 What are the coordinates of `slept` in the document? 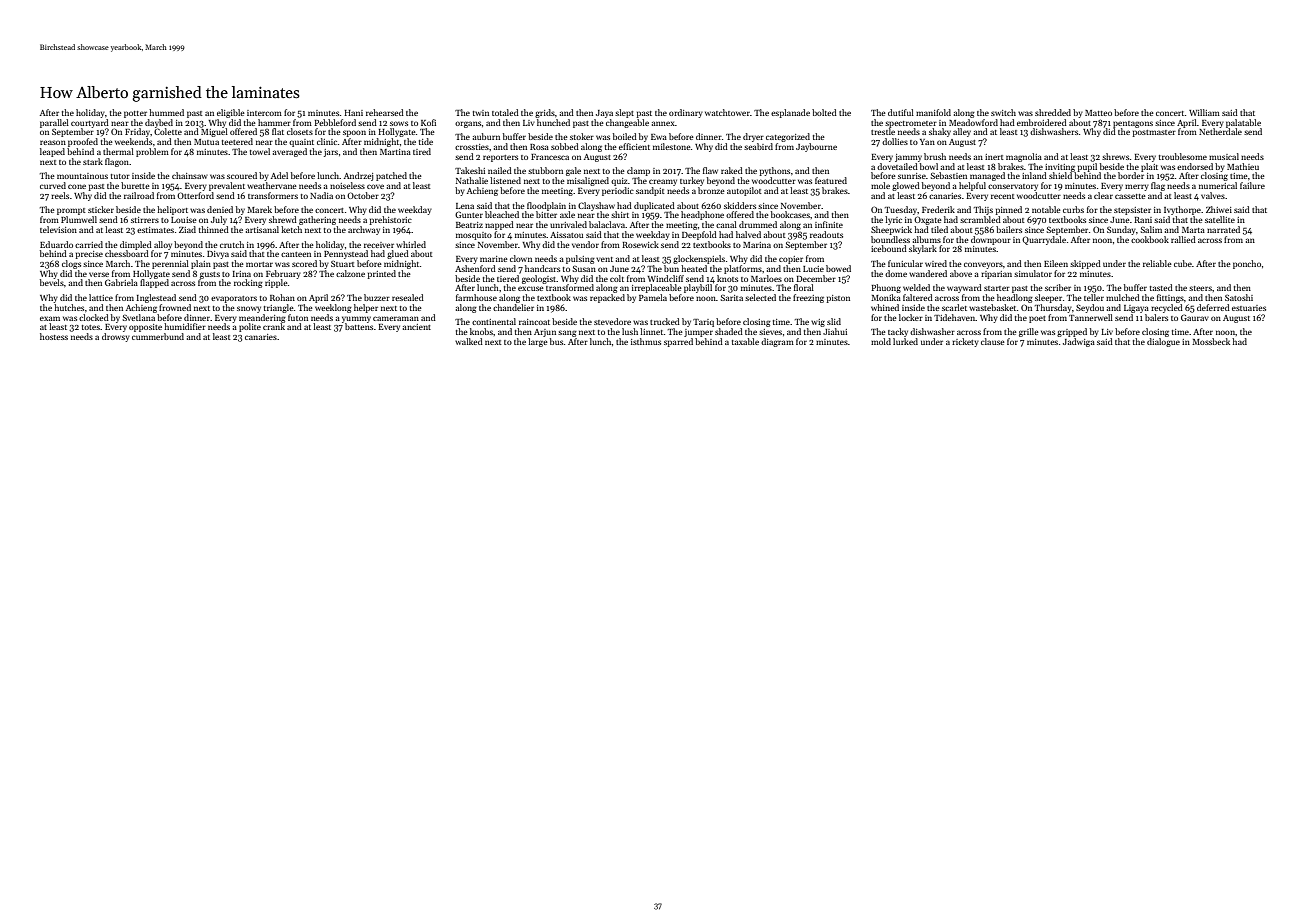 It's located at (624, 113).
